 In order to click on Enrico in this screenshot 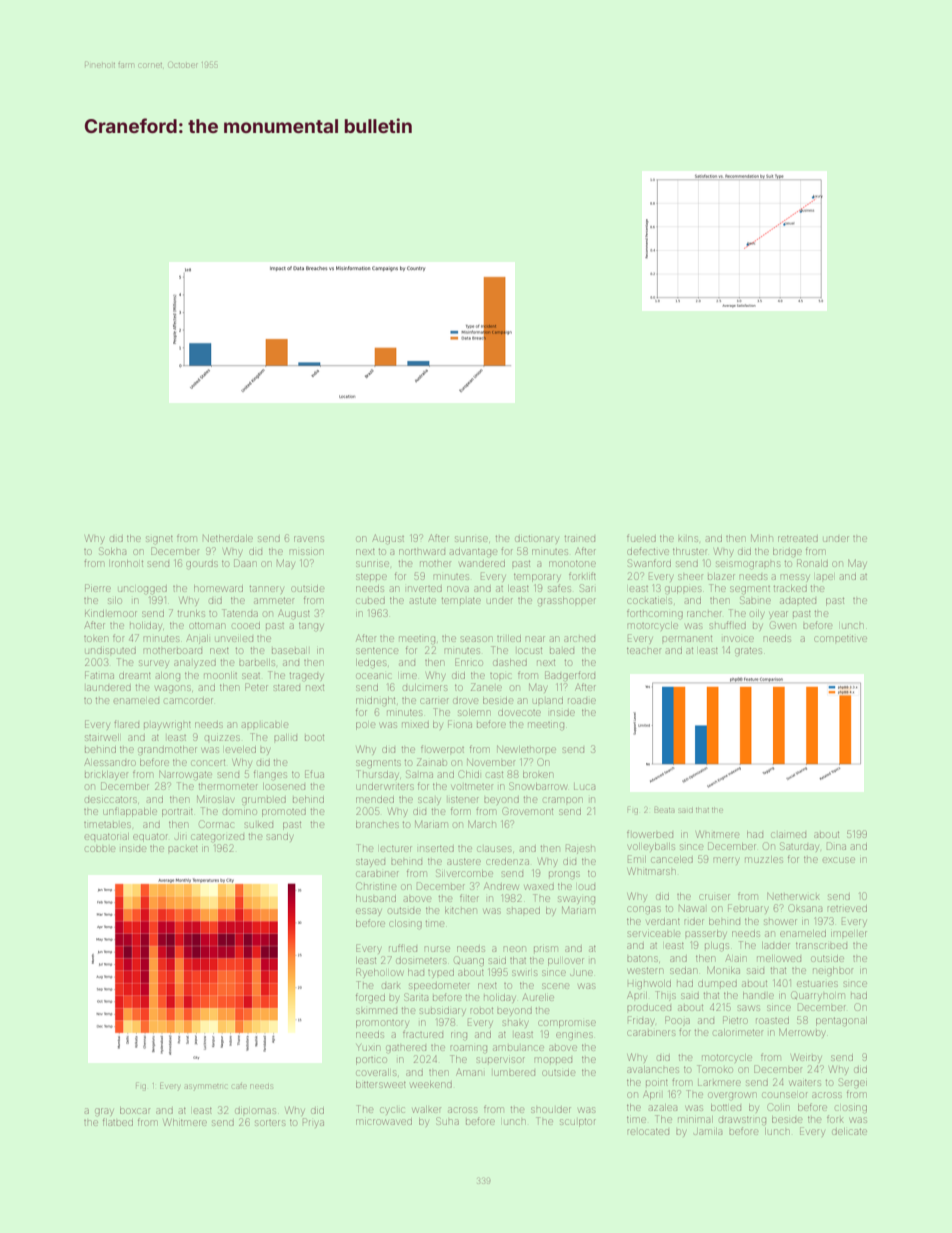, I will do `click(469, 662)`.
